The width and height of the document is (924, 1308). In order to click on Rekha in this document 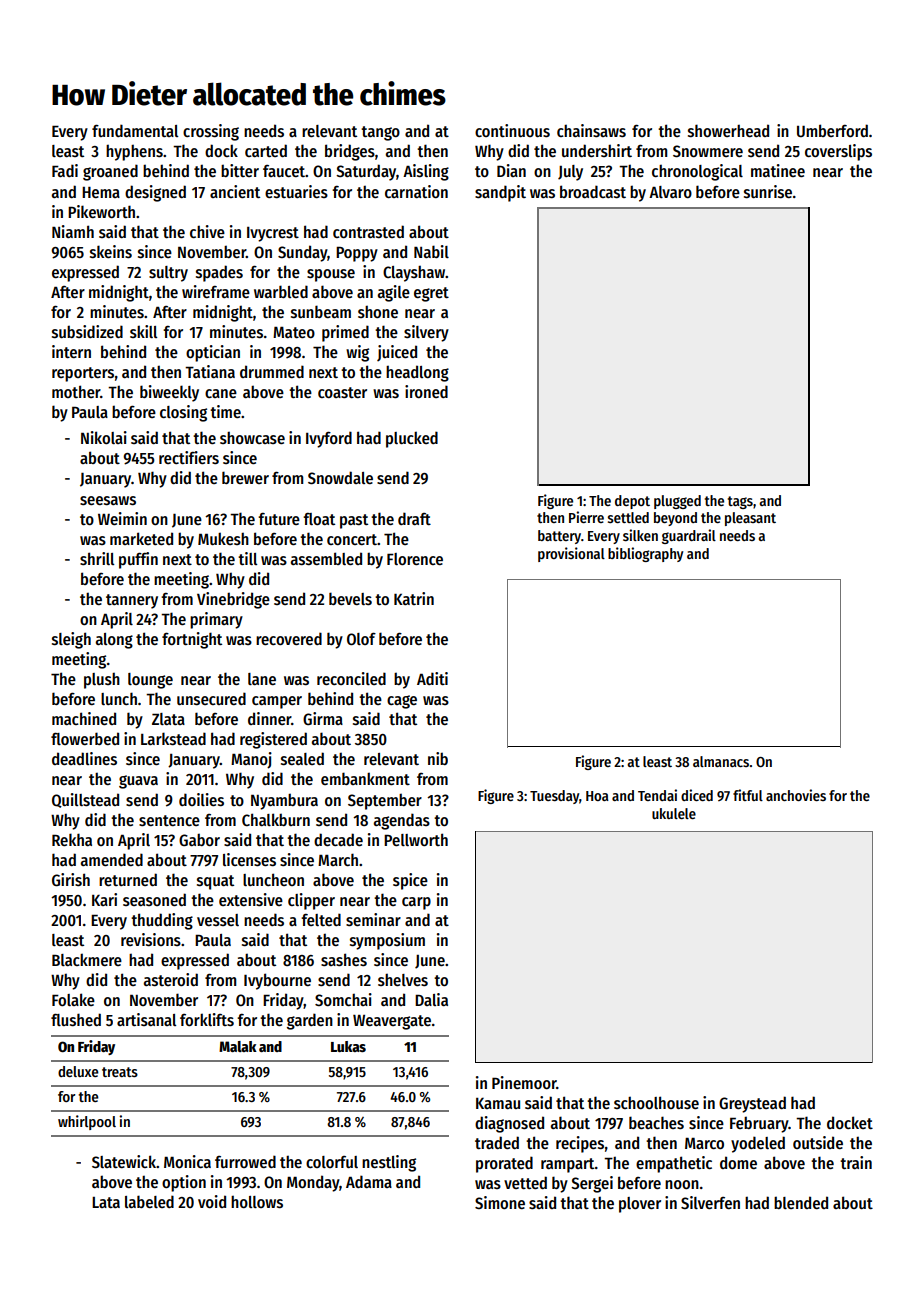, I will do `click(72, 839)`.
